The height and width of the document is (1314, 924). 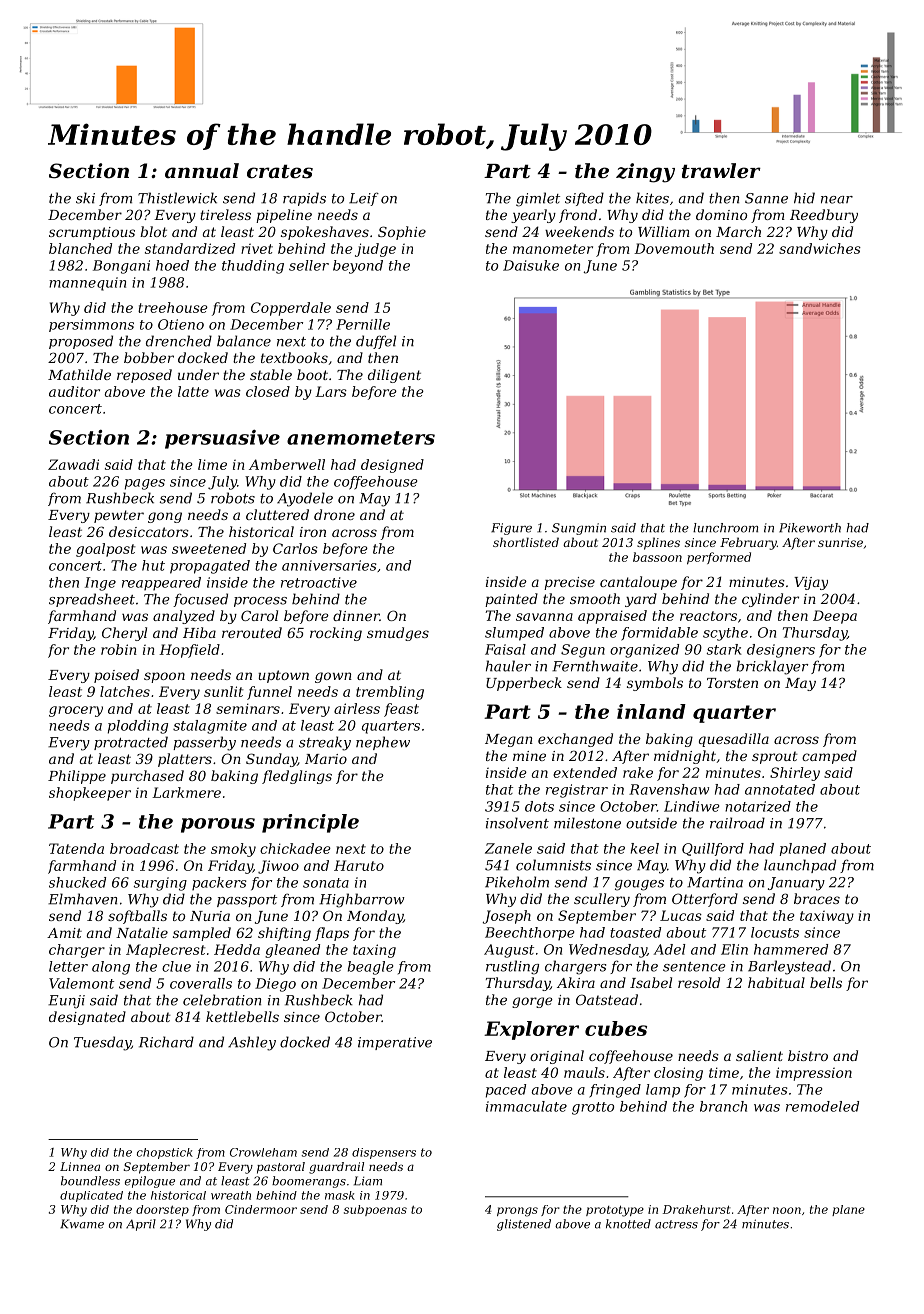 What do you see at coordinates (645, 173) in the document?
I see `zingy` at bounding box center [645, 173].
